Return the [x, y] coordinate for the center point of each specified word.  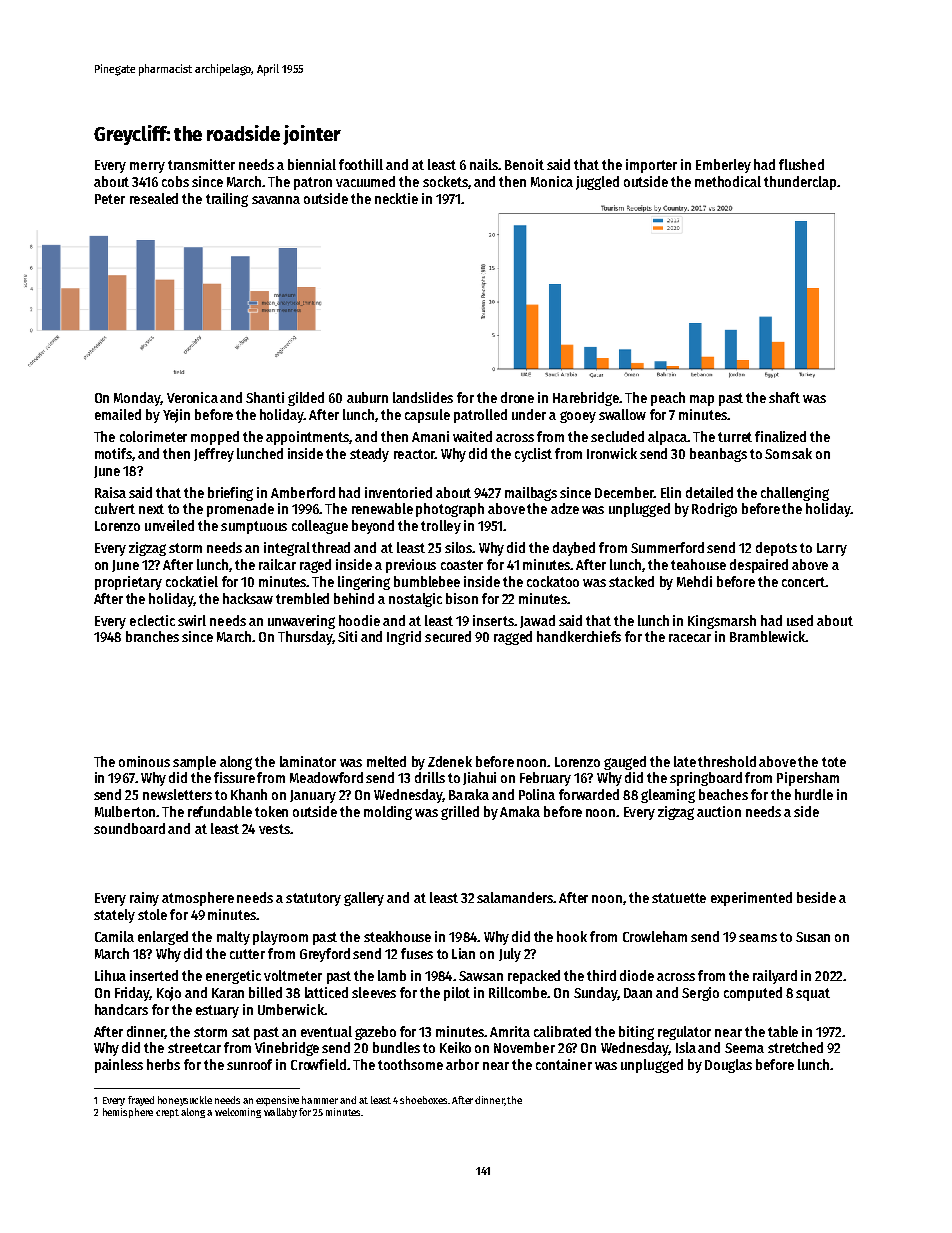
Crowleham [655, 936]
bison [462, 598]
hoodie [359, 620]
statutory [313, 899]
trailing [227, 200]
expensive [277, 1101]
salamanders [515, 897]
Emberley [723, 166]
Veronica [192, 397]
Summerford [667, 547]
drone [517, 397]
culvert [115, 508]
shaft [784, 397]
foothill [361, 164]
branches [152, 636]
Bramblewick [768, 636]
